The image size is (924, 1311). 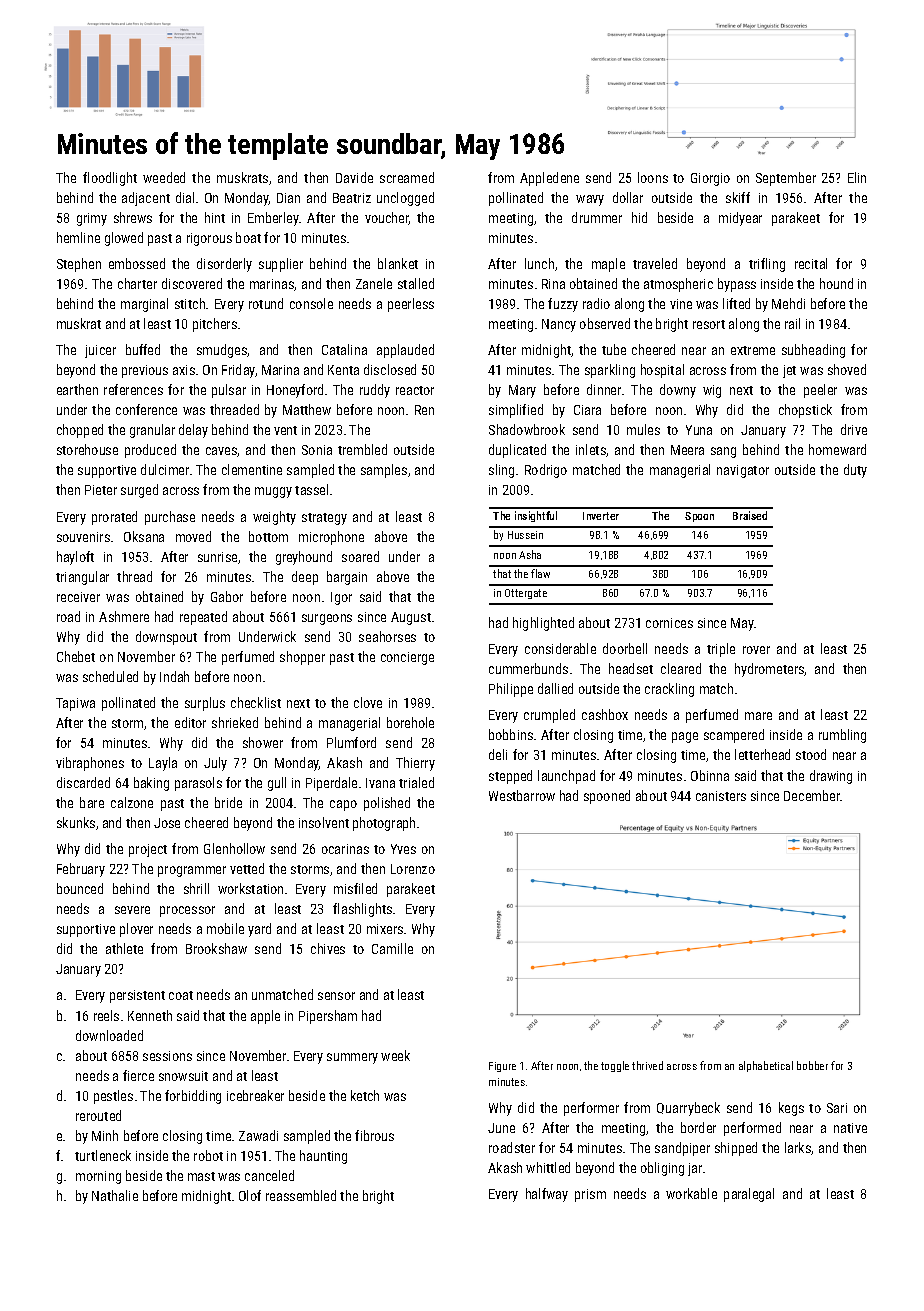 I want to click on prism, so click(x=590, y=1195).
